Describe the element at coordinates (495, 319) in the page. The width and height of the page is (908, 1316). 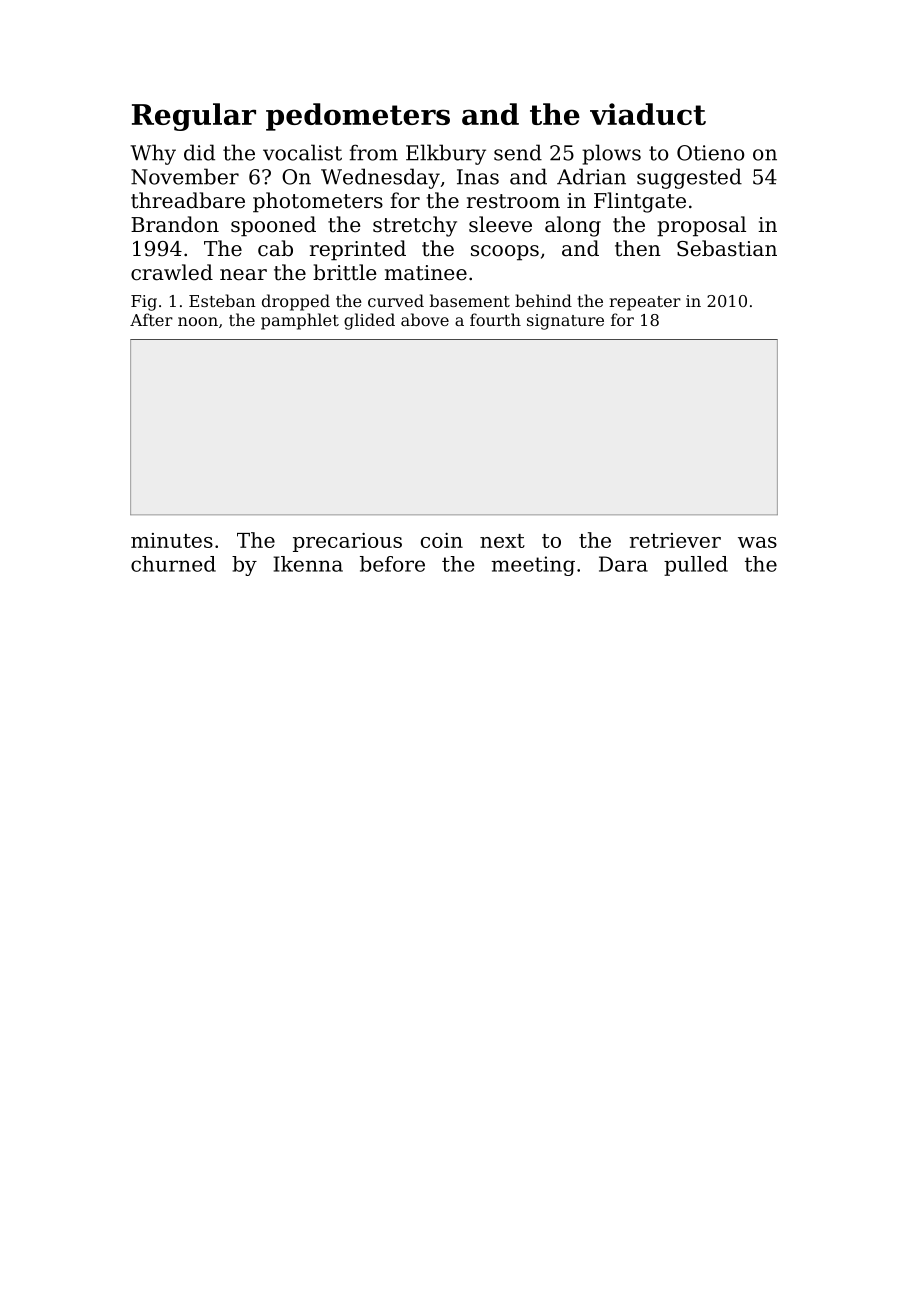
I see `fourth` at that location.
